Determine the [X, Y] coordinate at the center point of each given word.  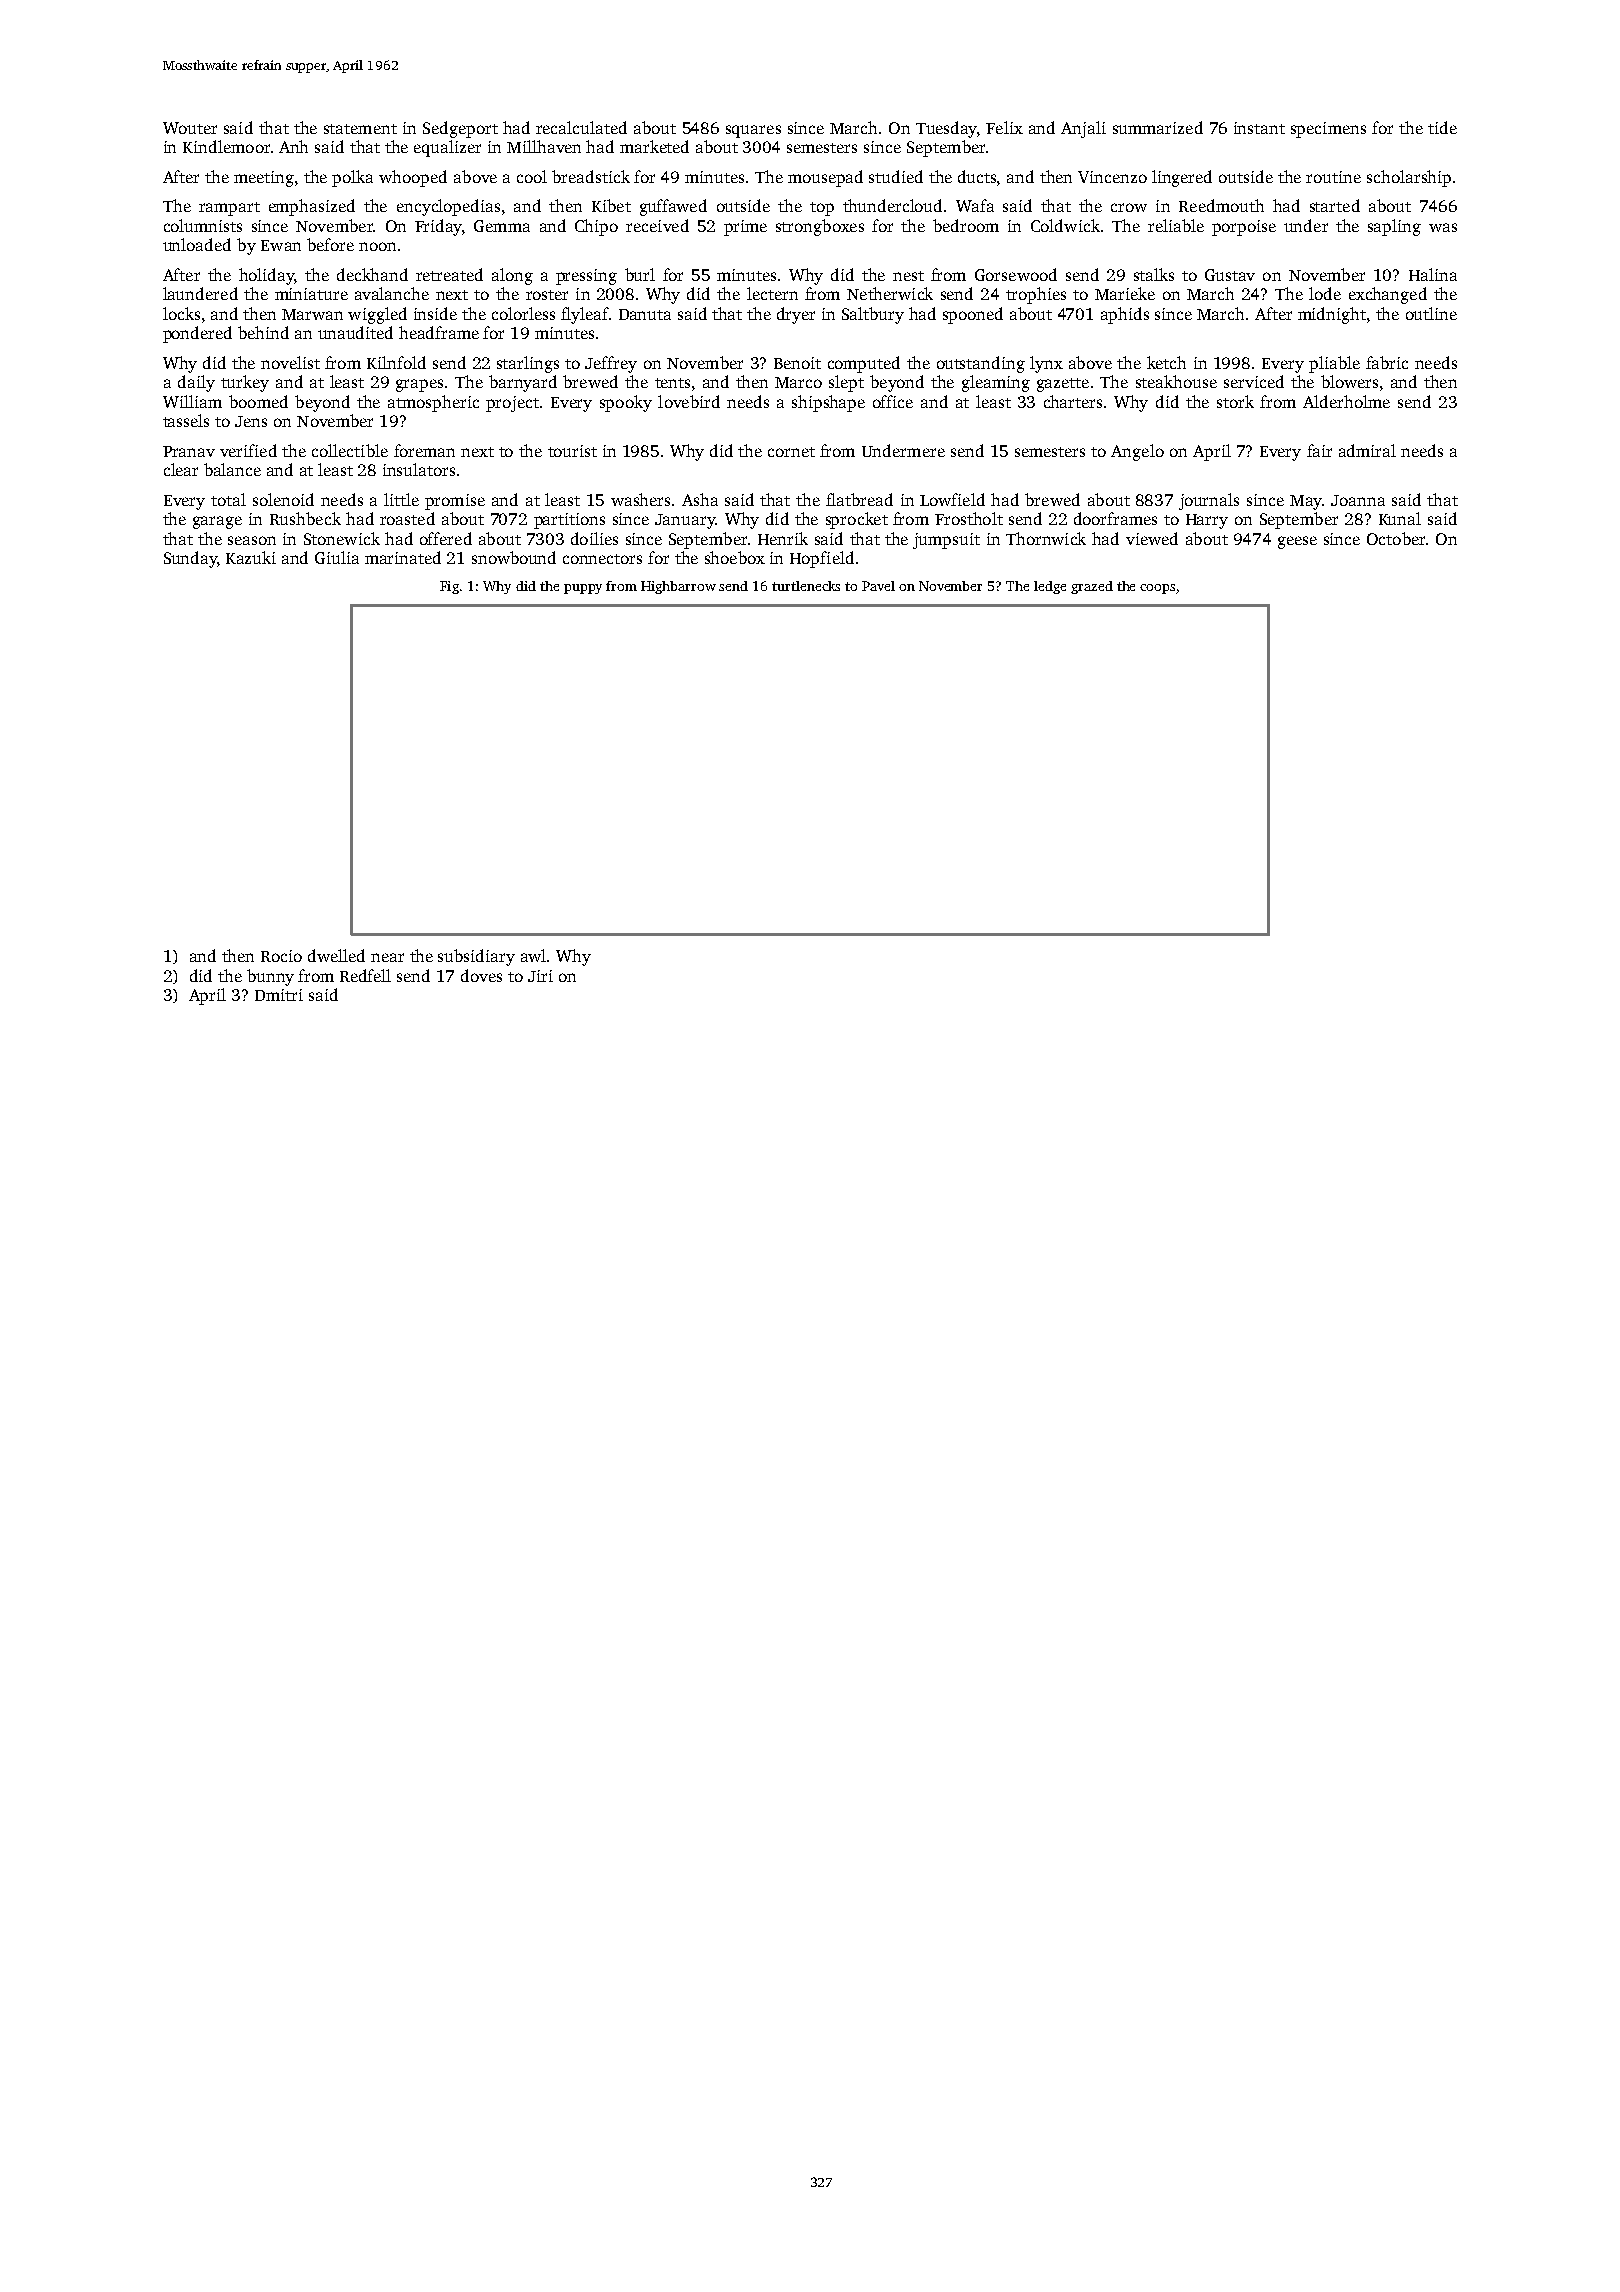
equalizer [447, 148]
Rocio [281, 956]
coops [1157, 589]
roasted [407, 518]
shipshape [828, 403]
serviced [1254, 381]
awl [533, 955]
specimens [1328, 130]
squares [753, 131]
